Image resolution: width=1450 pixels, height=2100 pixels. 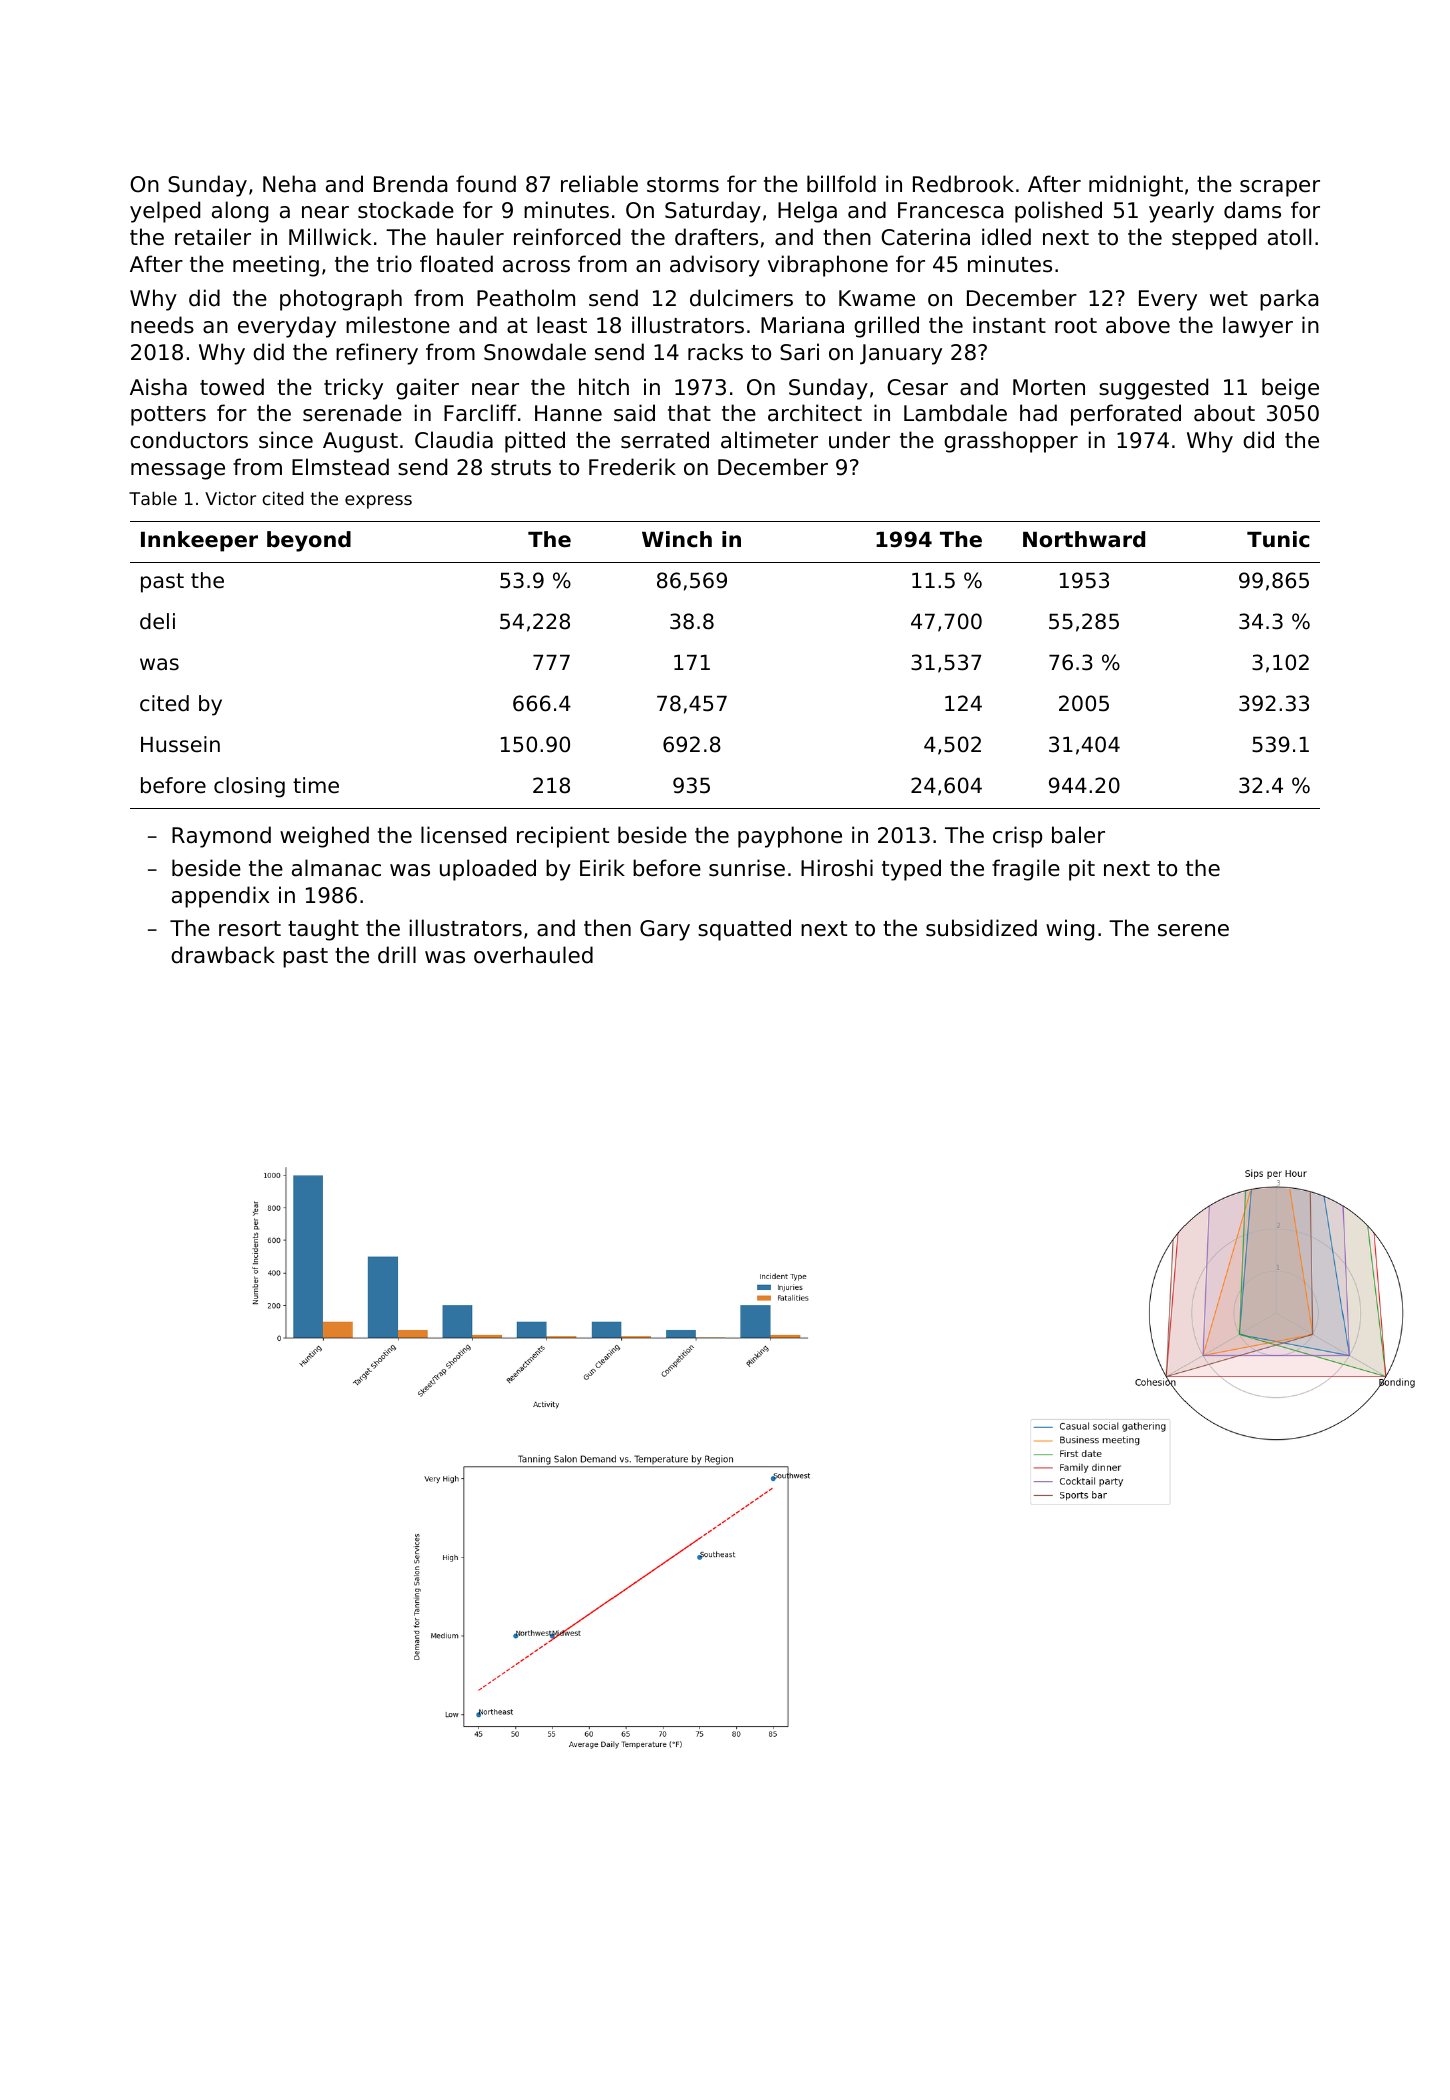 I want to click on lawyer, so click(x=1258, y=327).
